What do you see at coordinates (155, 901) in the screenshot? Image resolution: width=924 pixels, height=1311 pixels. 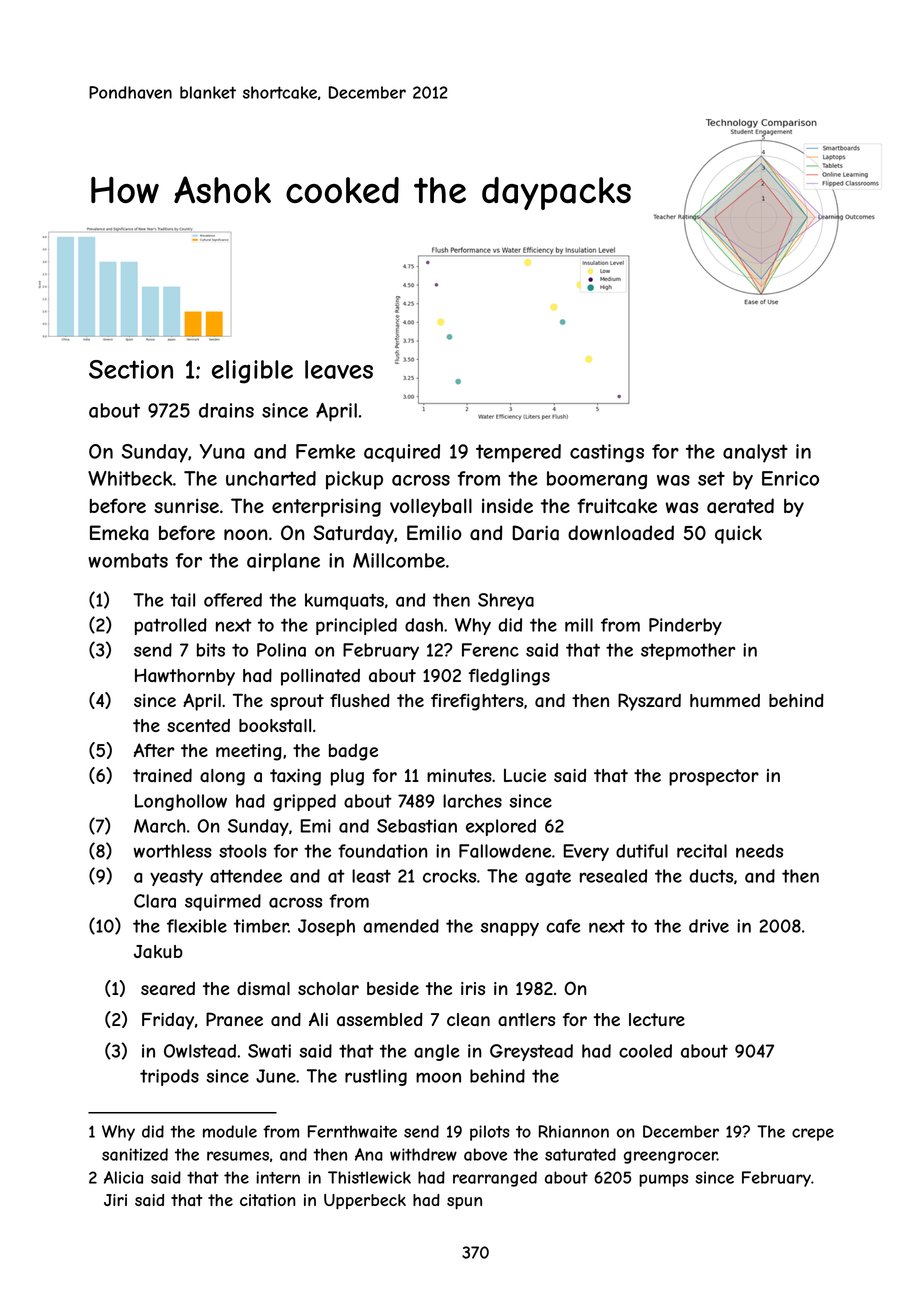 I see `Clara` at bounding box center [155, 901].
